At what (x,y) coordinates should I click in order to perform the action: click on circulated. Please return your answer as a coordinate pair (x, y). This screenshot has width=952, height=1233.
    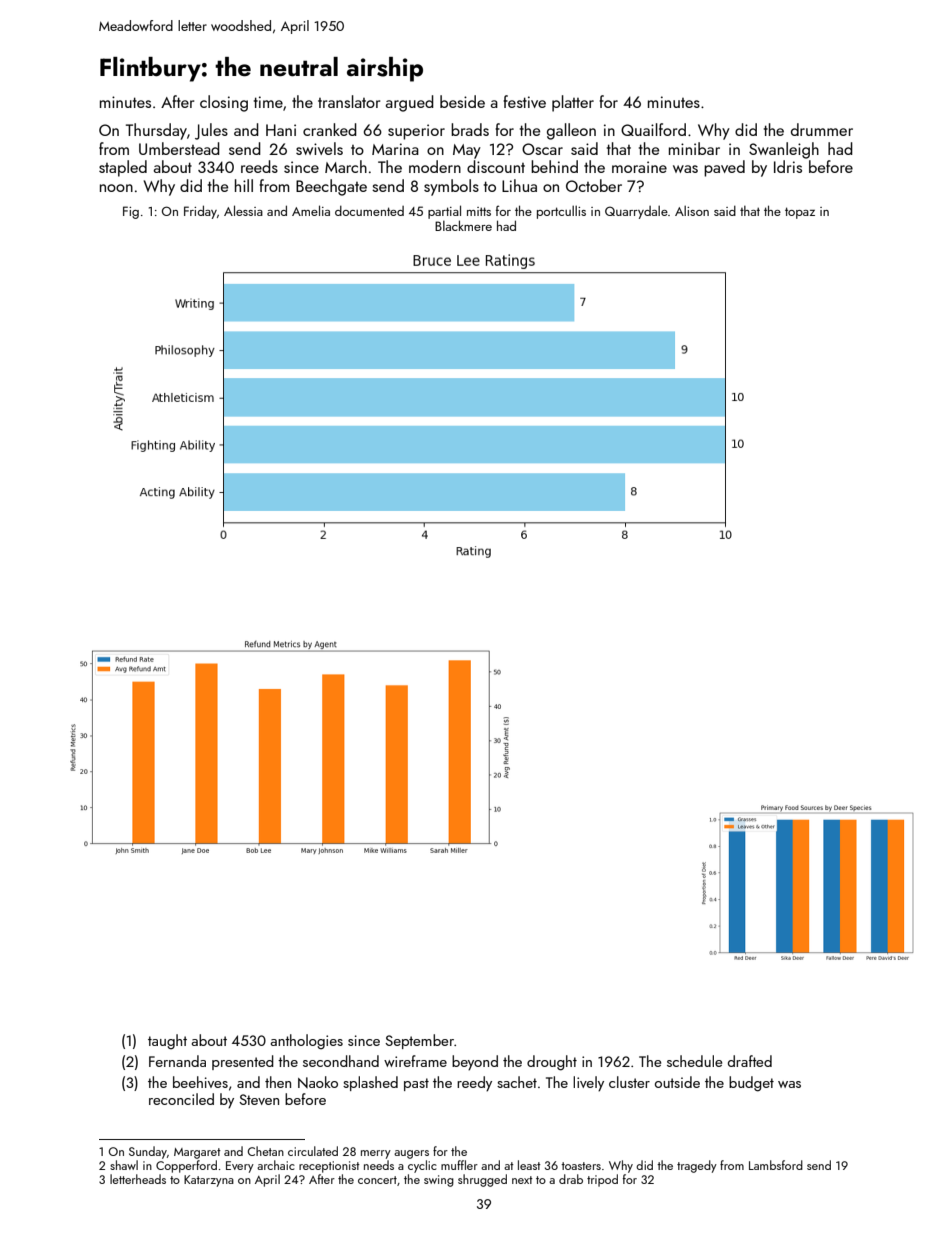
    Looking at the image, I should click on (313, 1151).
